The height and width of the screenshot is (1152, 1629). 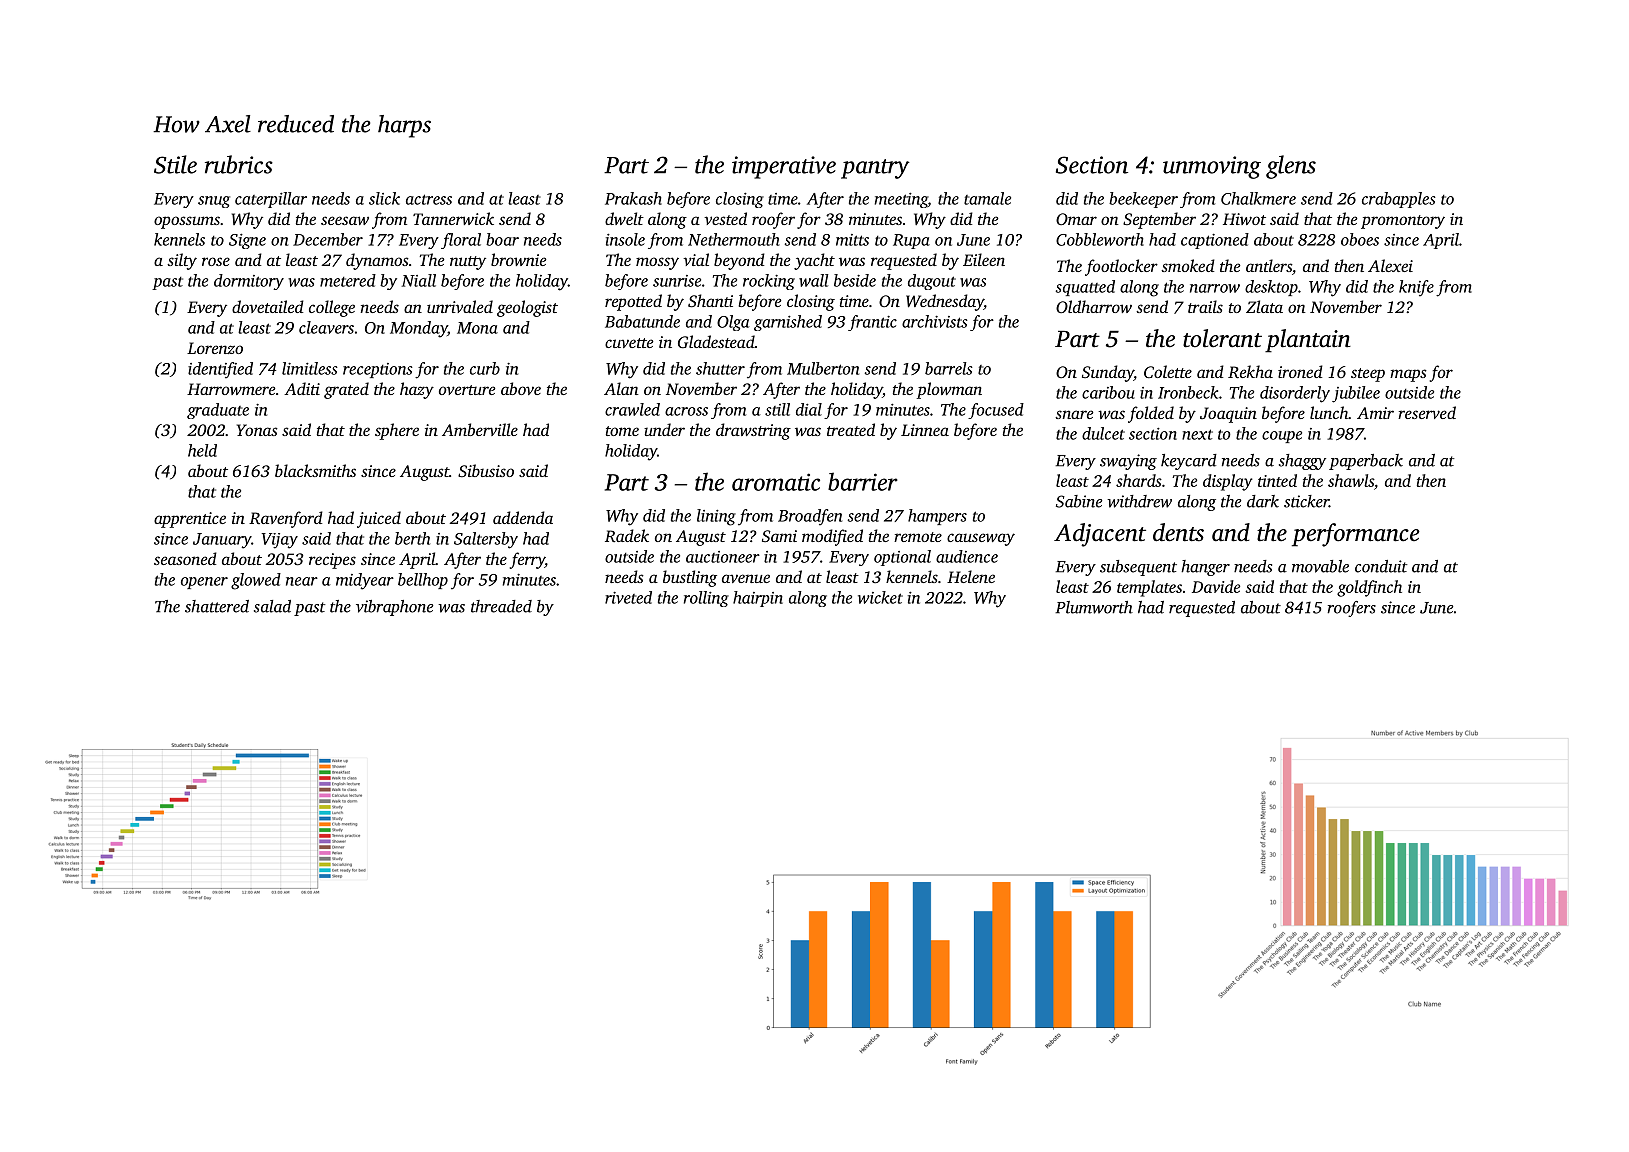 What do you see at coordinates (872, 323) in the screenshot?
I see `frantic` at bounding box center [872, 323].
